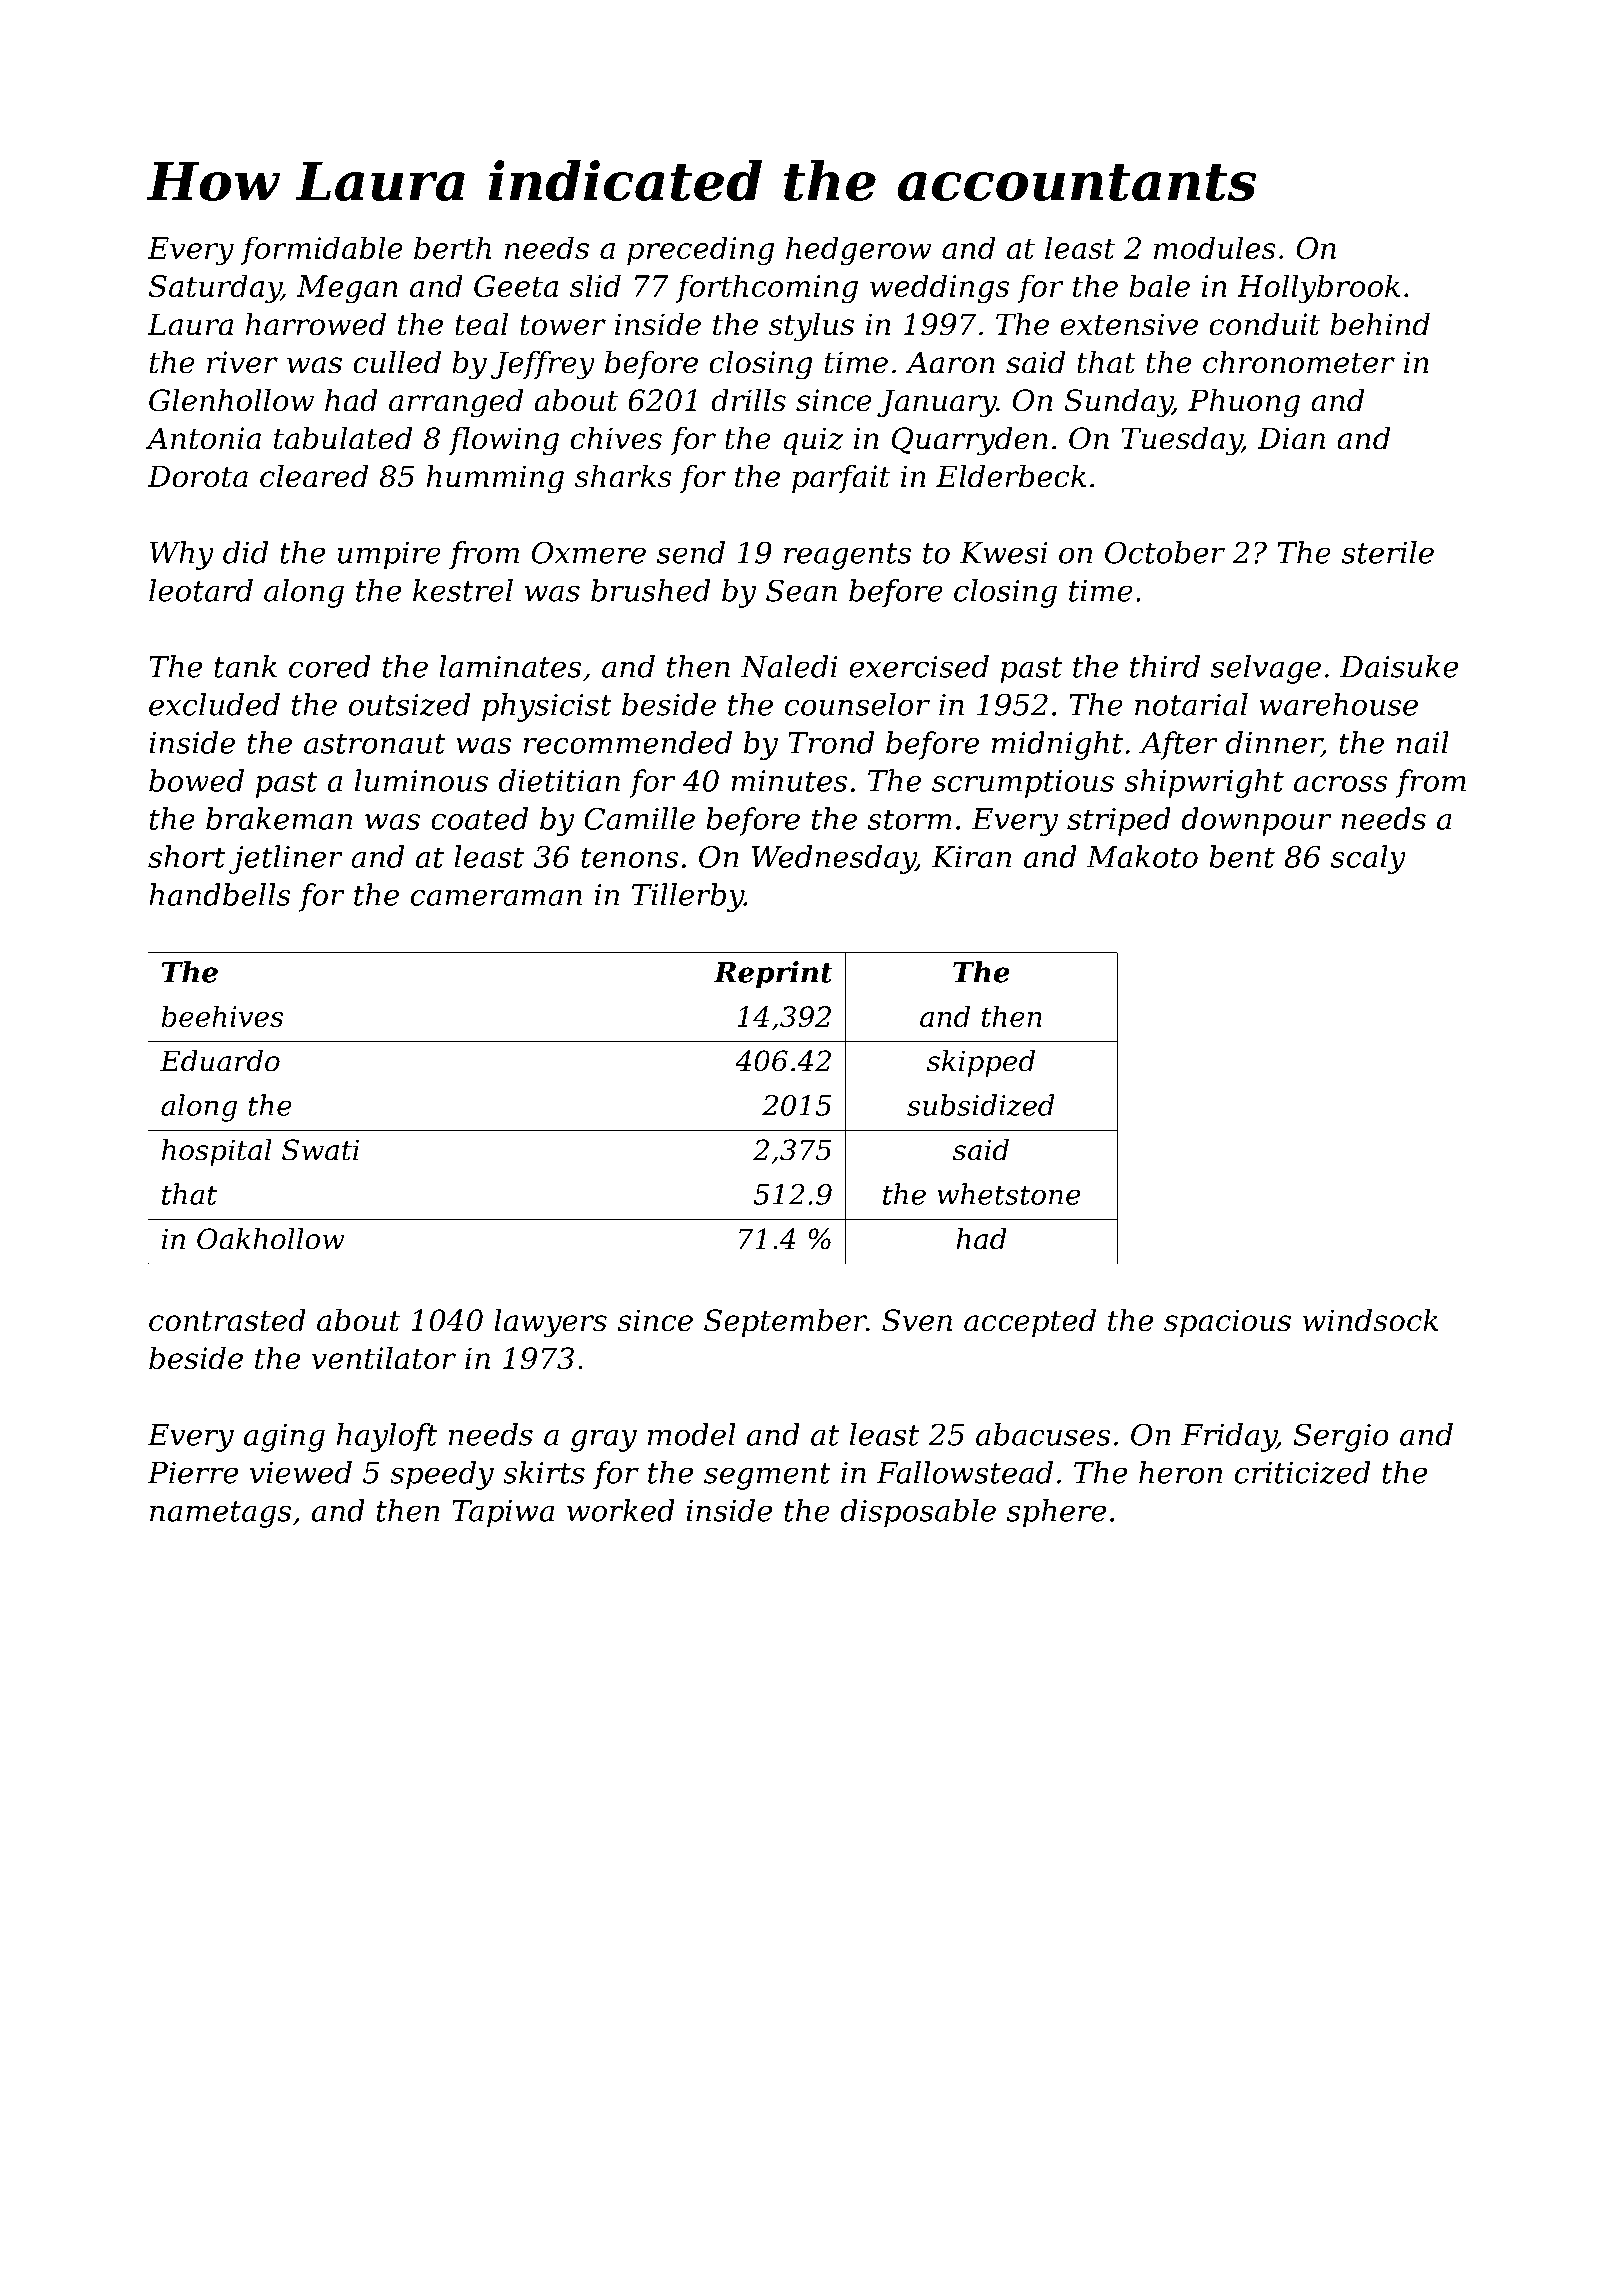 The width and height of the image is (1620, 2292). I want to click on disposable, so click(918, 1513).
